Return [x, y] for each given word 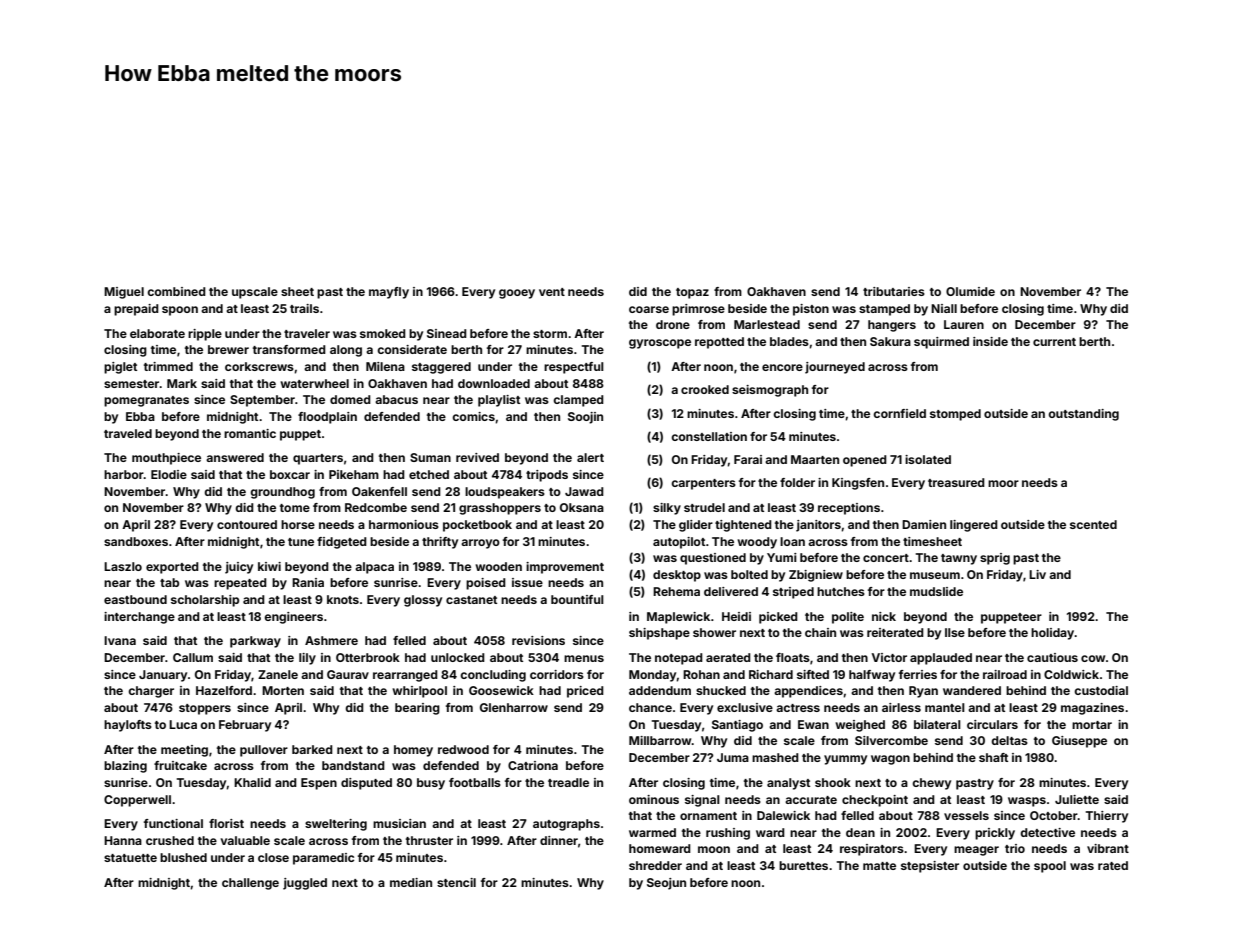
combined [176, 291]
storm [550, 334]
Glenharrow [514, 707]
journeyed [835, 368]
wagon [890, 760]
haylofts [128, 726]
